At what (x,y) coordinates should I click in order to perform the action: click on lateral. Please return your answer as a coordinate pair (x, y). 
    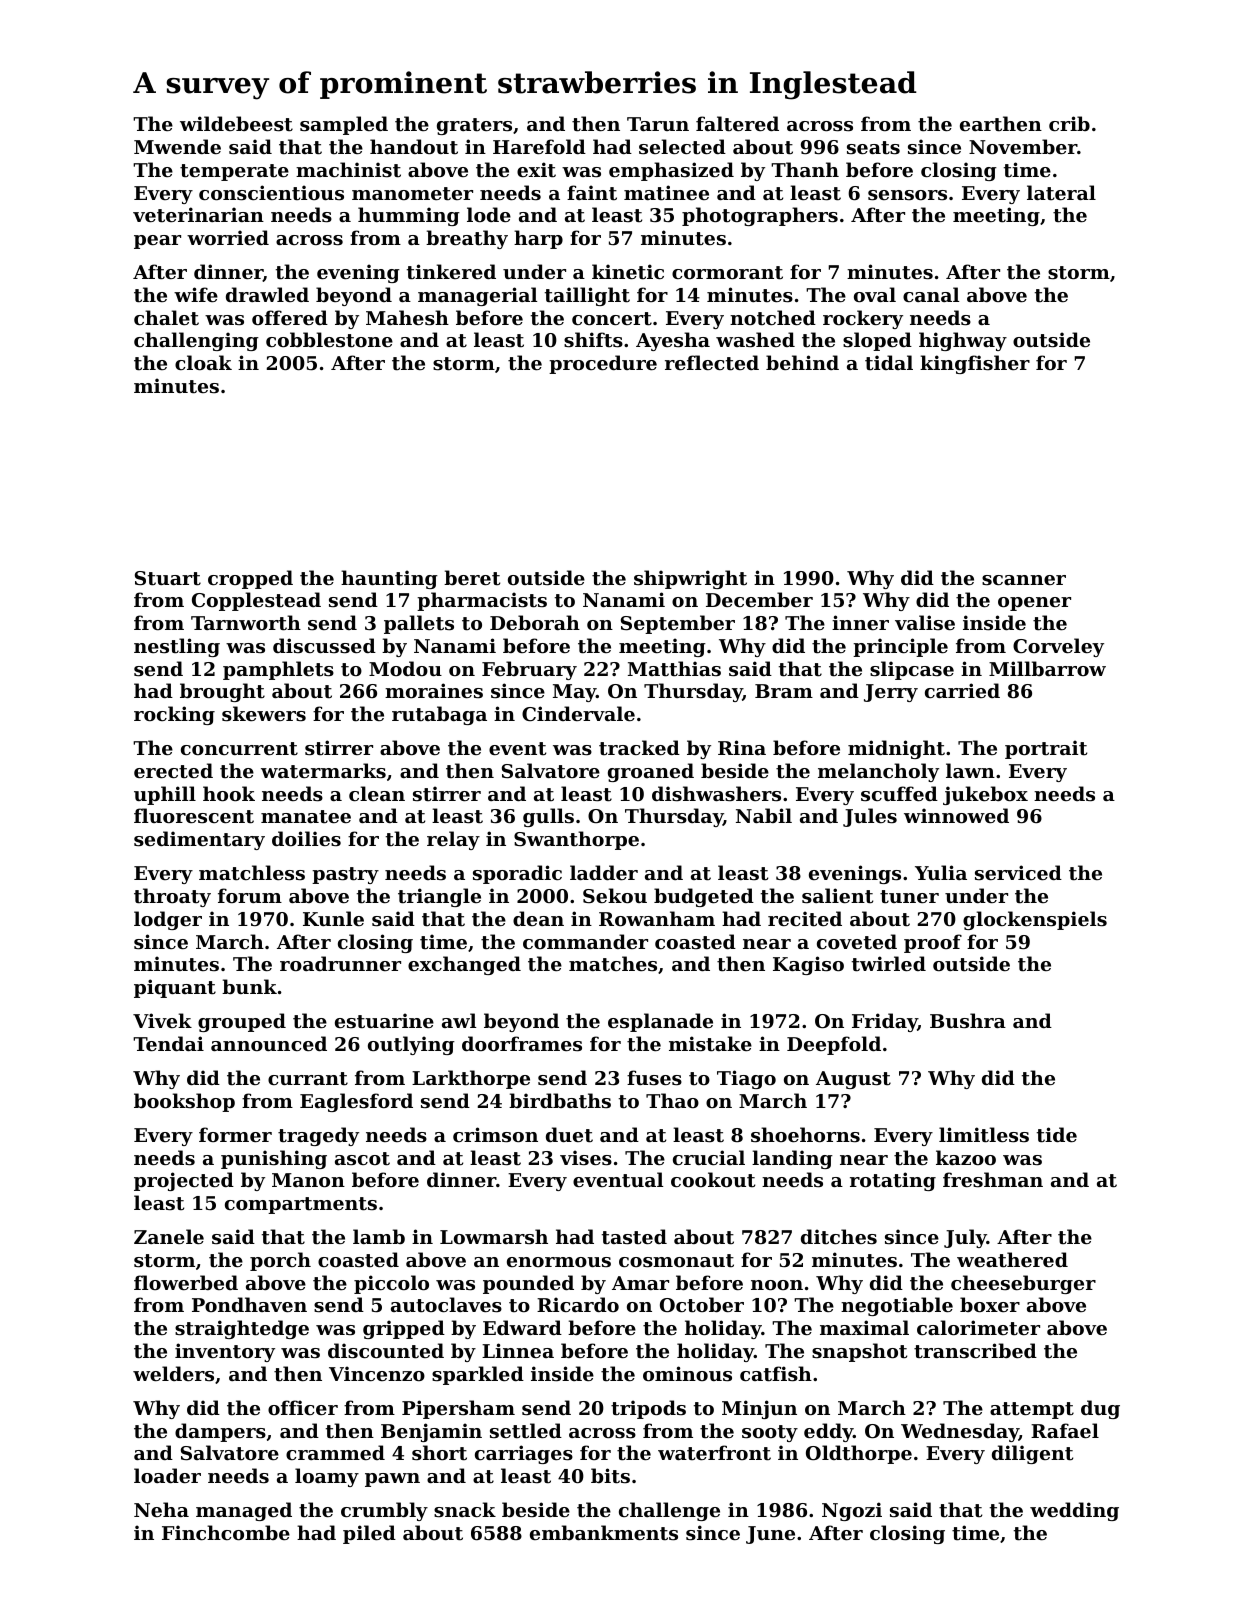
    Looking at the image, I should click on (1061, 192).
